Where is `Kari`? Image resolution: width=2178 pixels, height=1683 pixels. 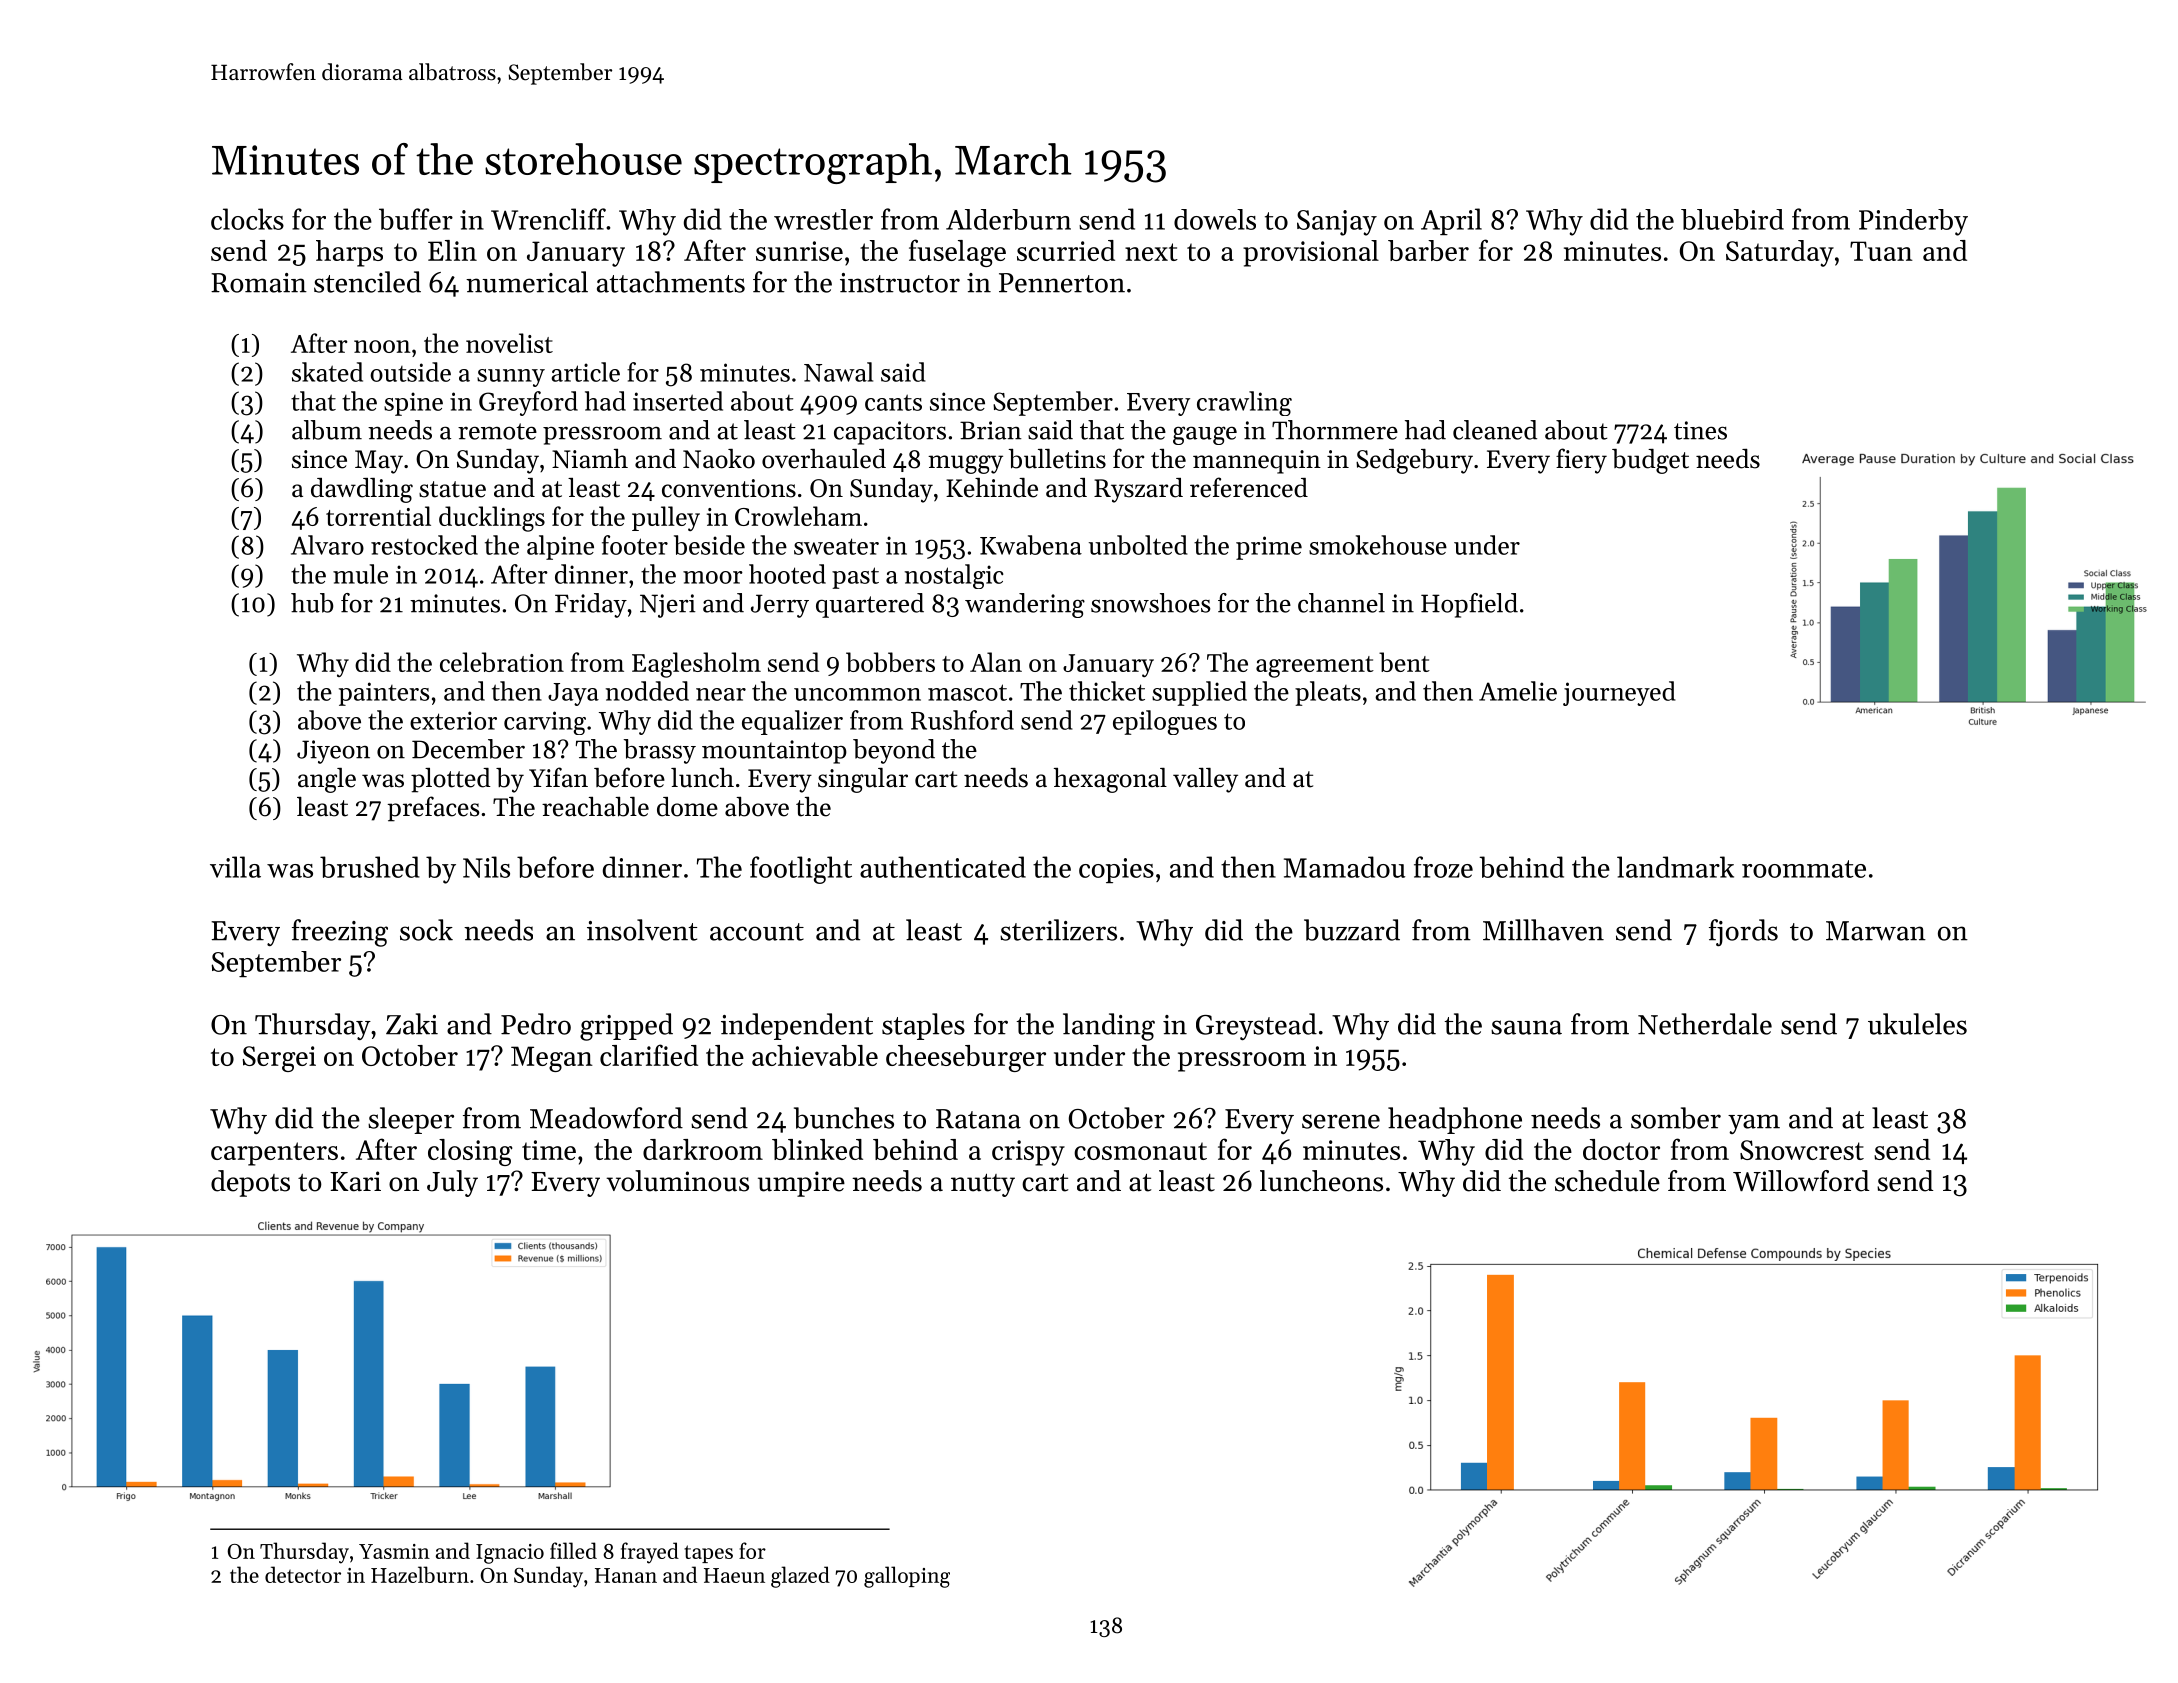 Kari is located at coordinates (355, 1181).
